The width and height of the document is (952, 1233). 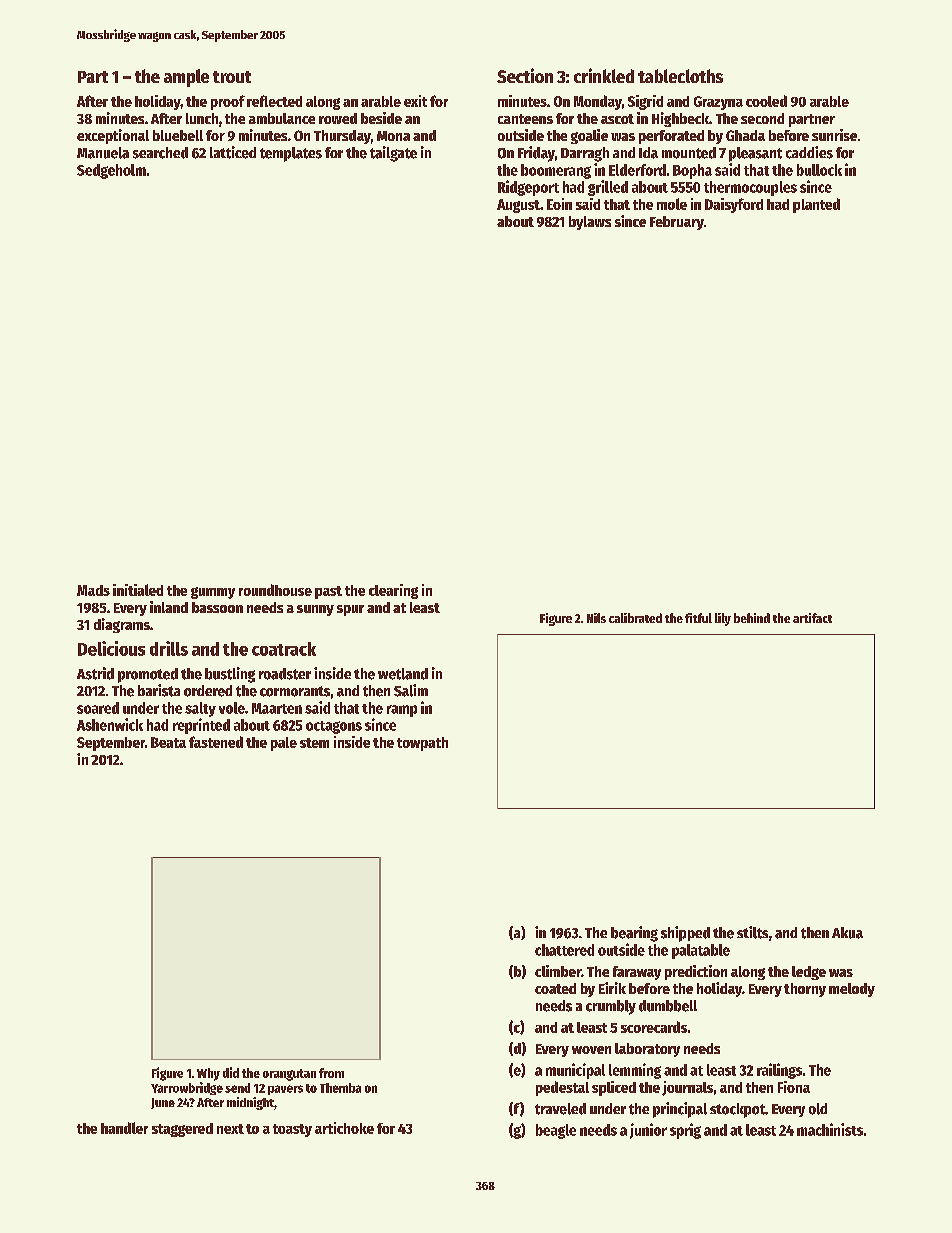 I want to click on Akua, so click(x=847, y=933).
